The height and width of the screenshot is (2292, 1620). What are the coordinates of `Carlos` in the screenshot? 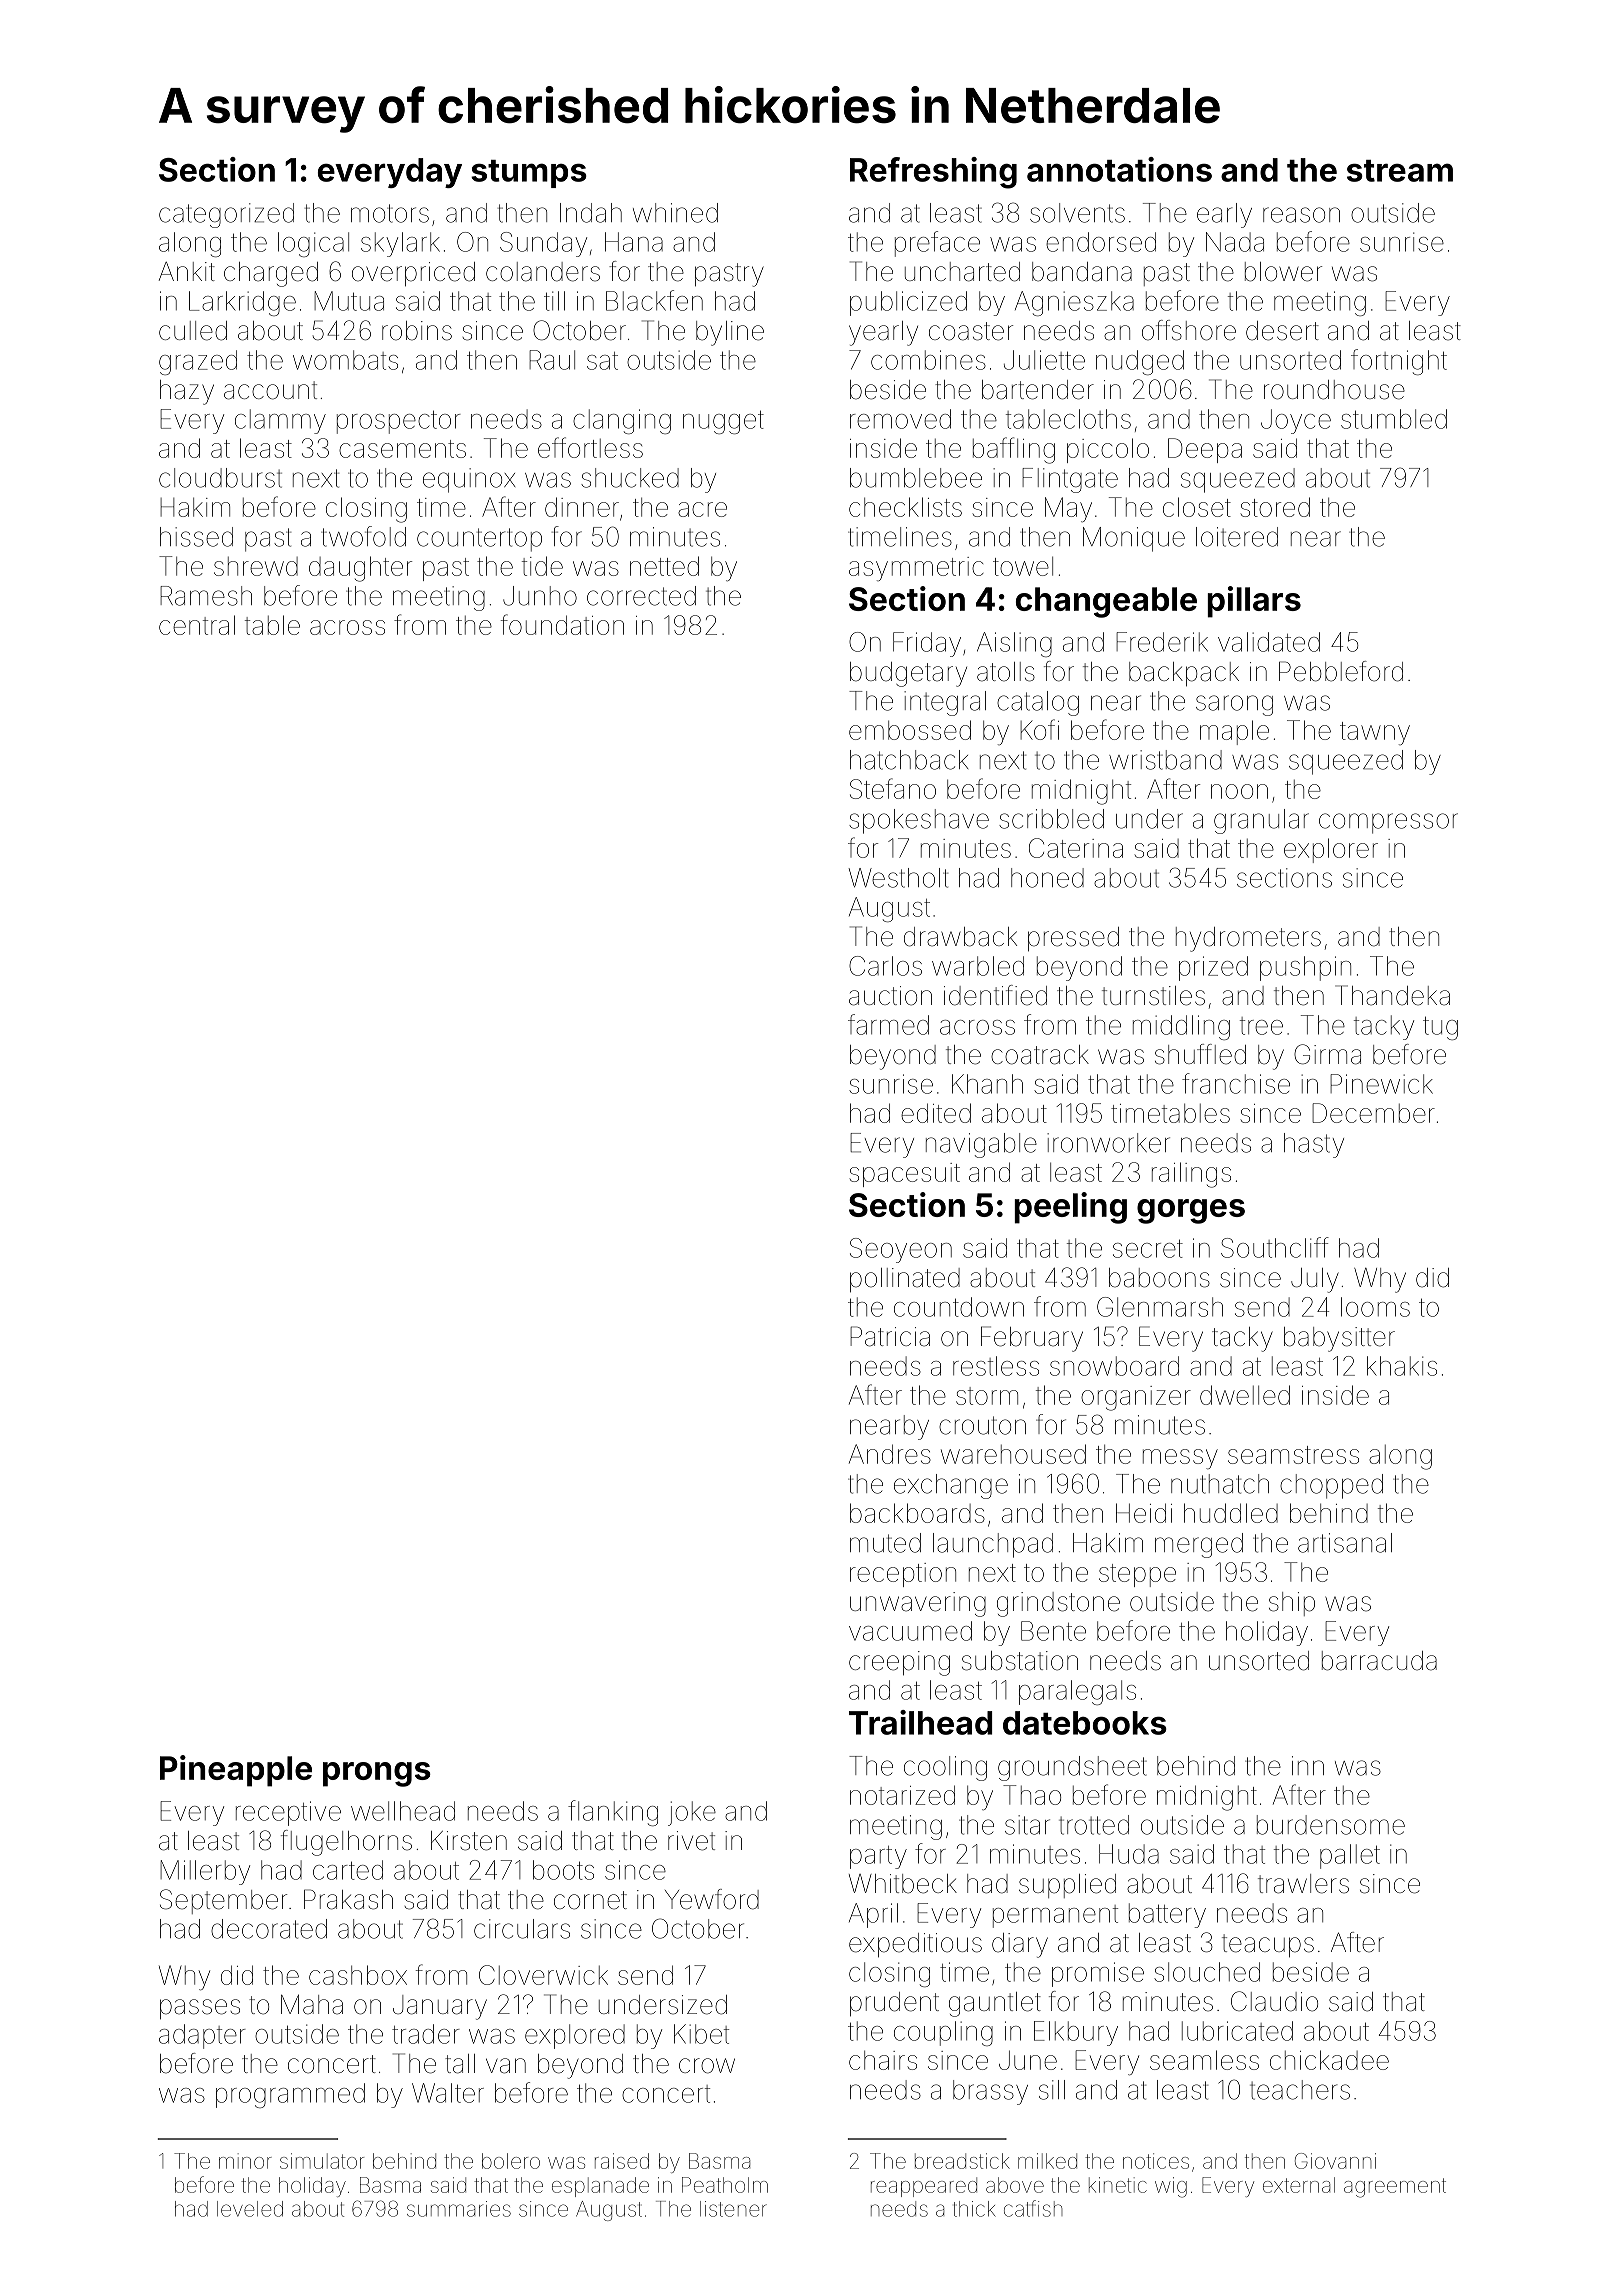 It's located at (885, 966).
